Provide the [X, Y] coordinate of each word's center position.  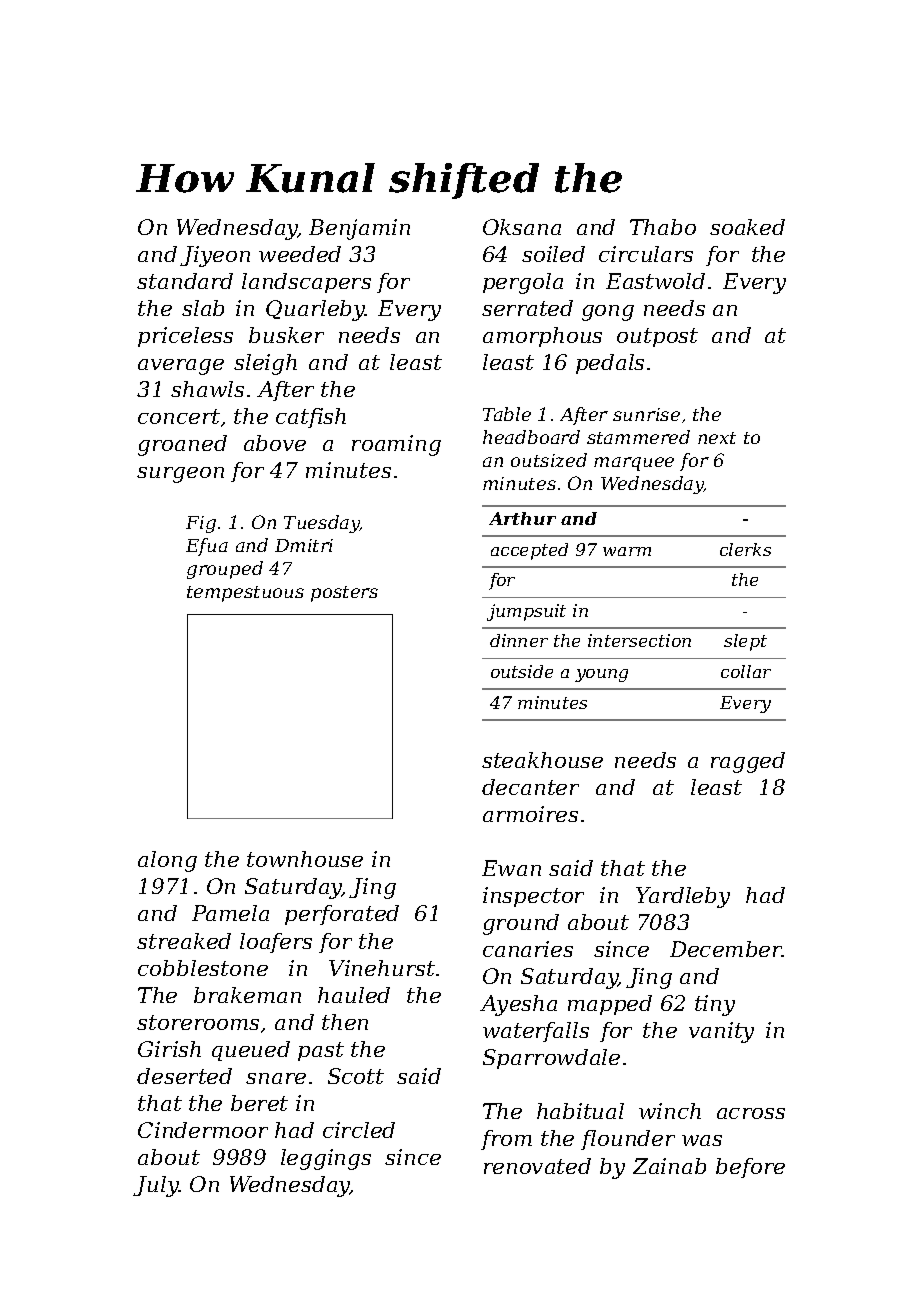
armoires [530, 814]
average [181, 367]
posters [344, 594]
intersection [639, 640]
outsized [549, 460]
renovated [537, 1166]
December [726, 949]
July [156, 1186]
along [167, 861]
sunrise [646, 414]
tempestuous [245, 594]
